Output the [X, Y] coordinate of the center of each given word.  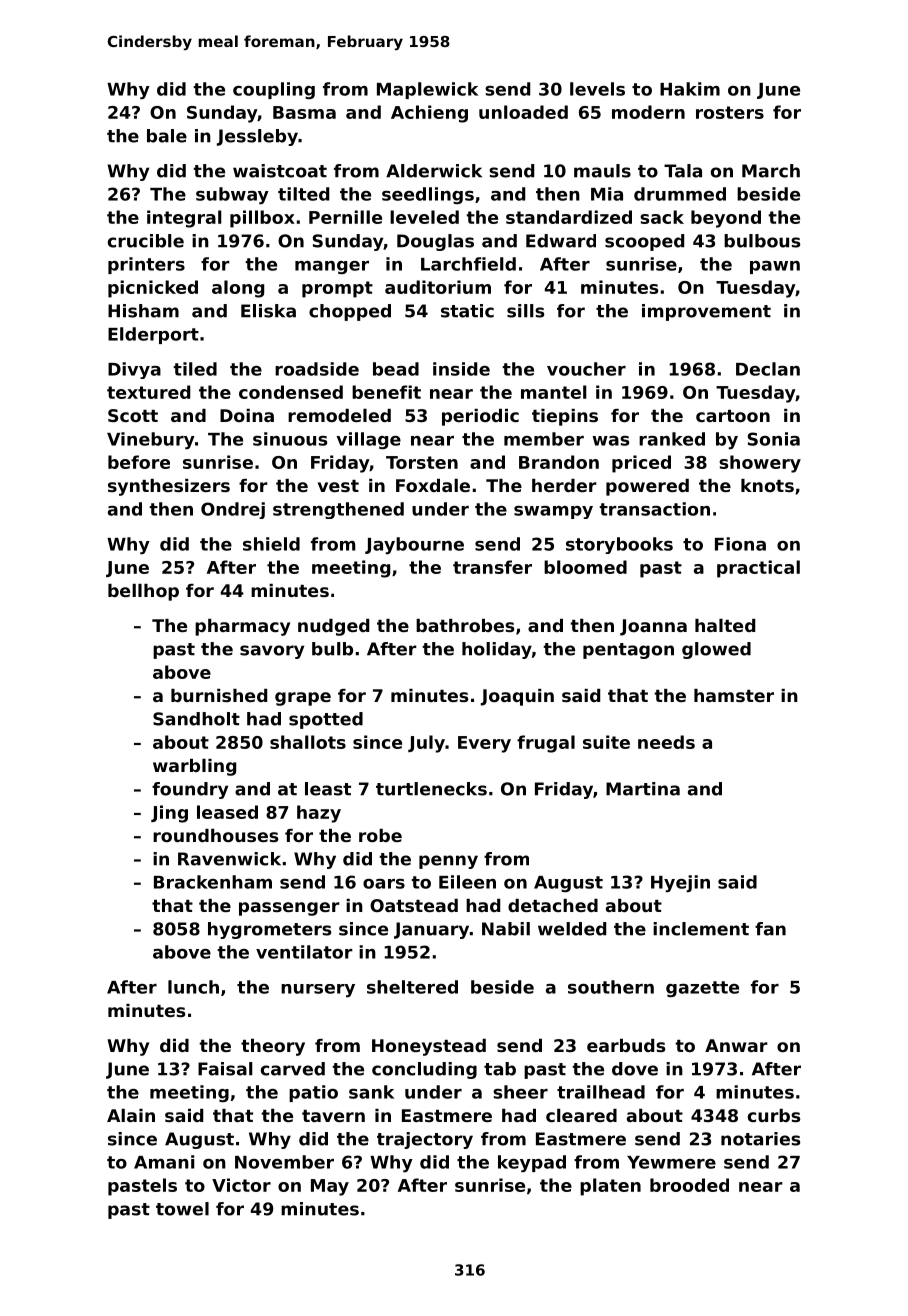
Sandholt [196, 719]
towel [182, 1209]
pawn [775, 267]
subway [232, 196]
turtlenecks [431, 789]
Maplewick [427, 90]
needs [666, 742]
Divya [134, 370]
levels [597, 89]
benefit [386, 392]
